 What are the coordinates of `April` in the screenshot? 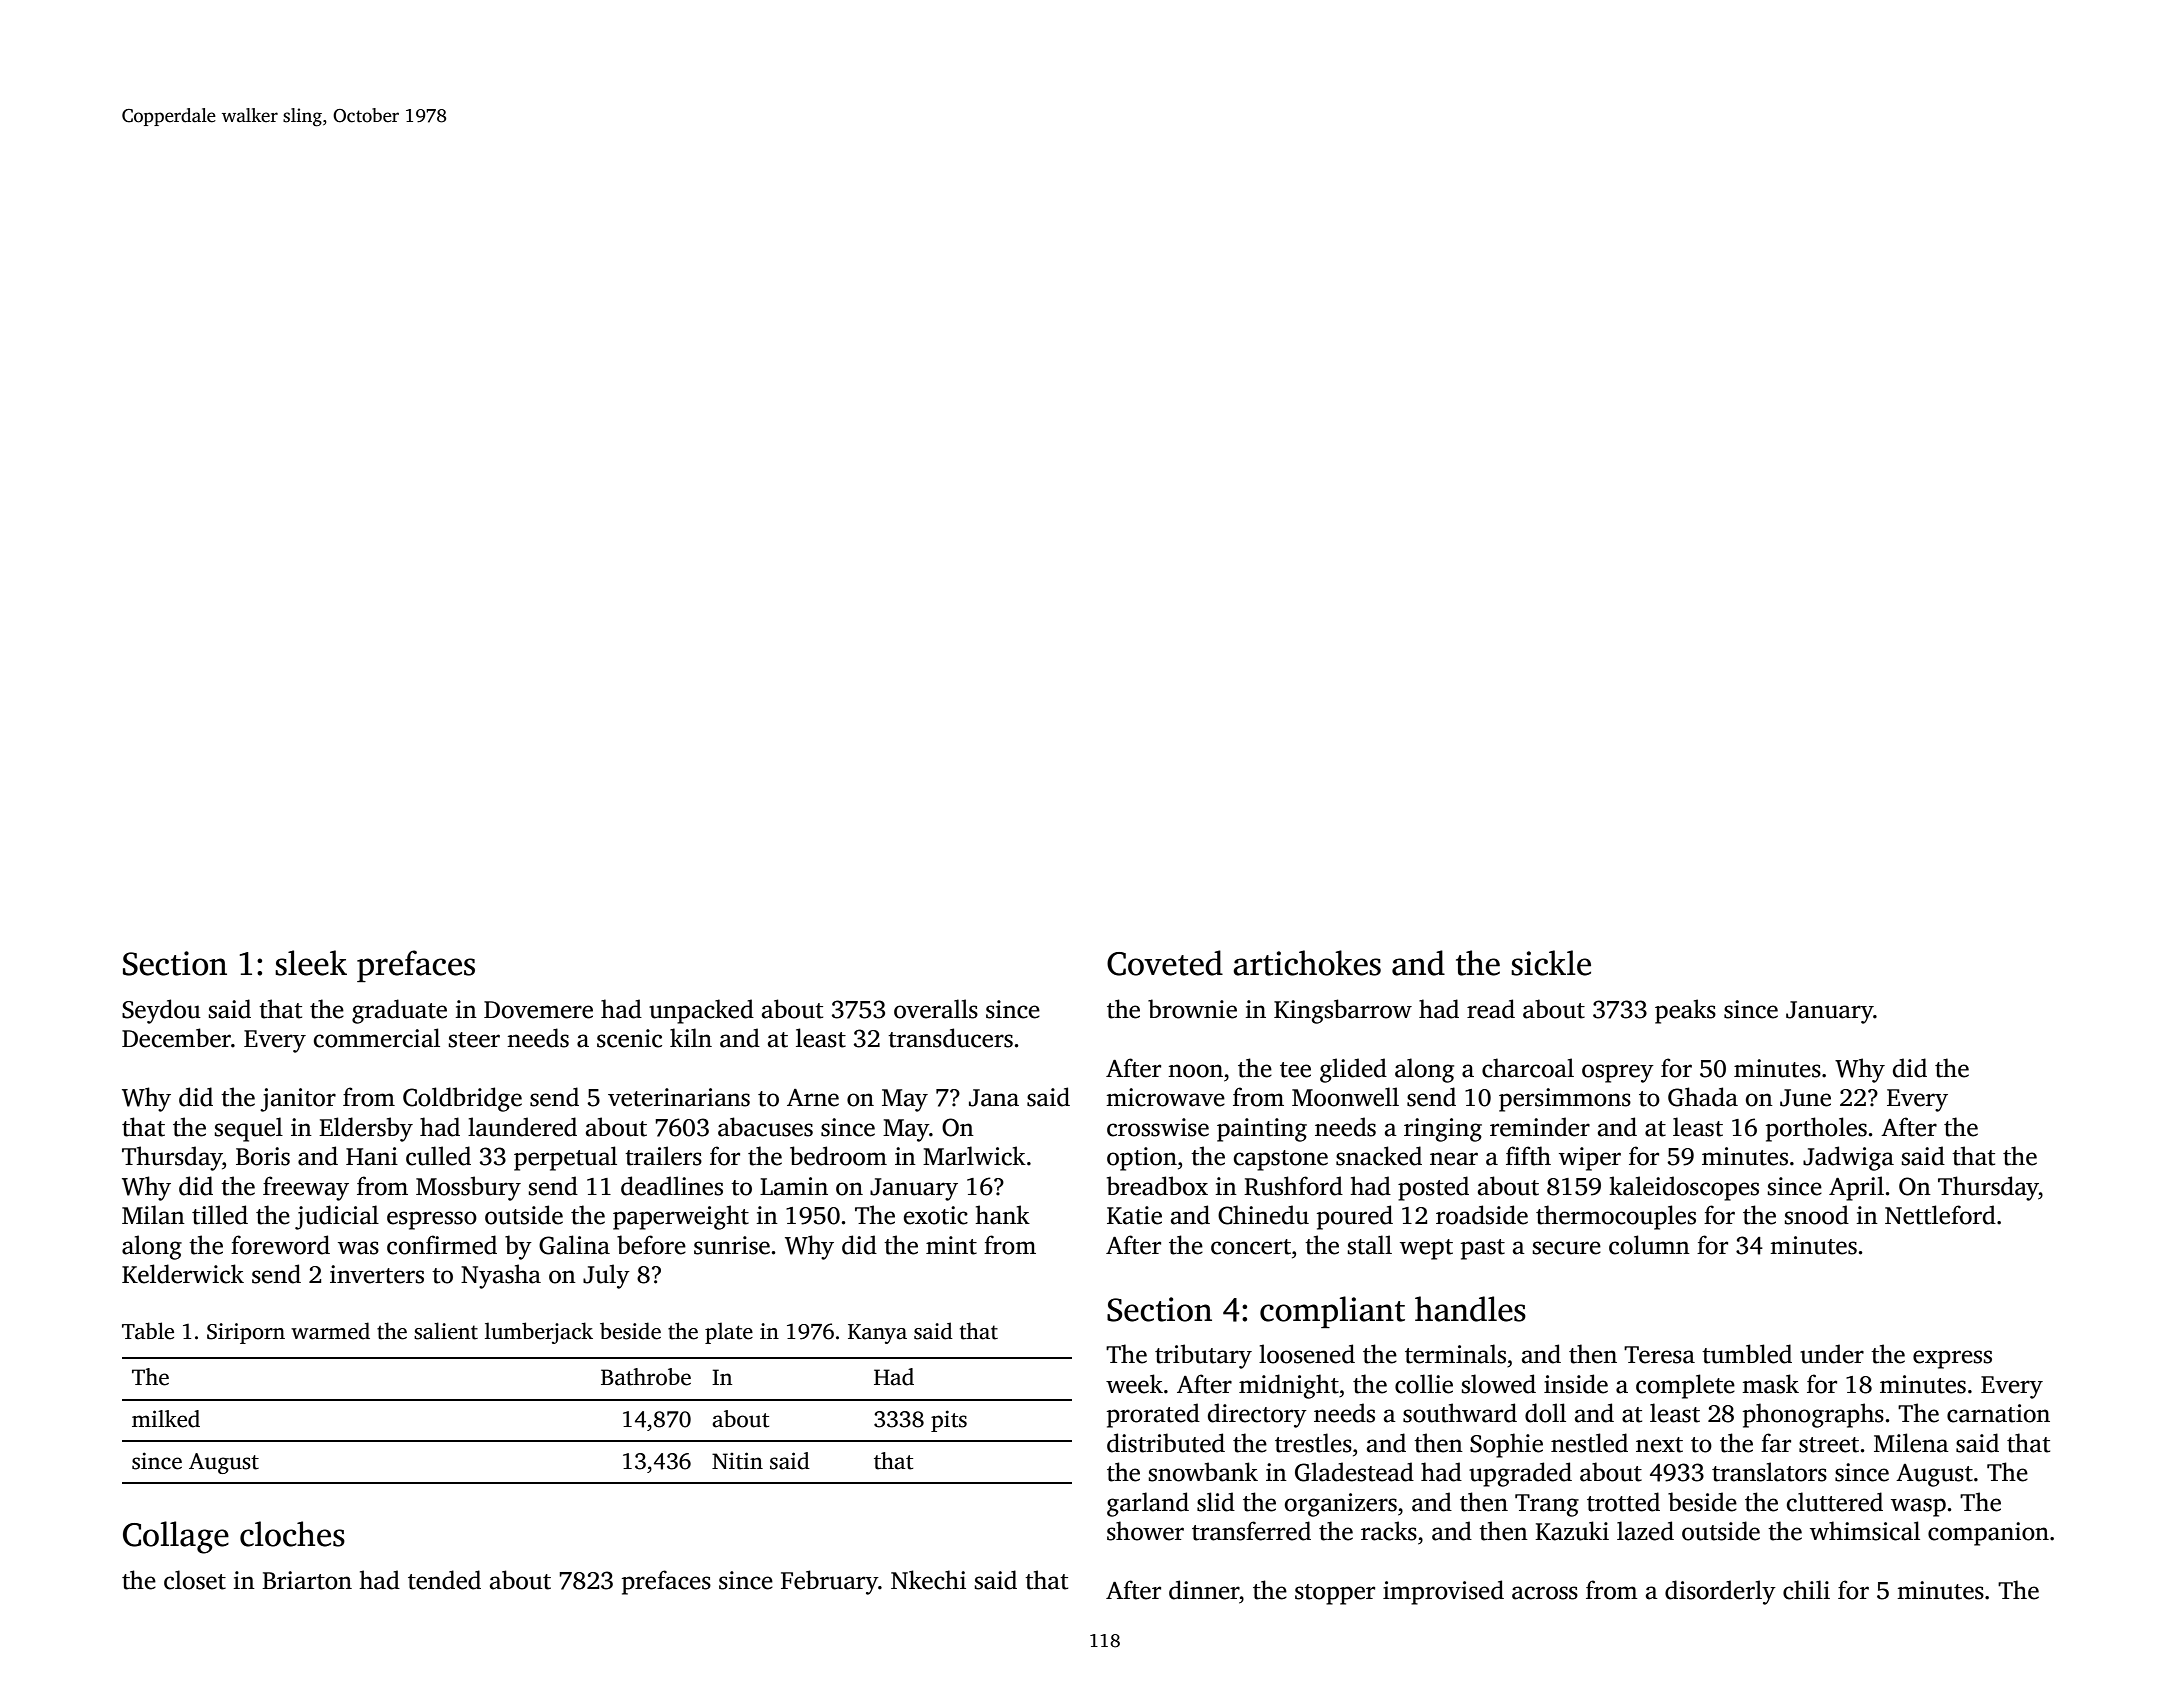 It's located at (1856, 1188).
